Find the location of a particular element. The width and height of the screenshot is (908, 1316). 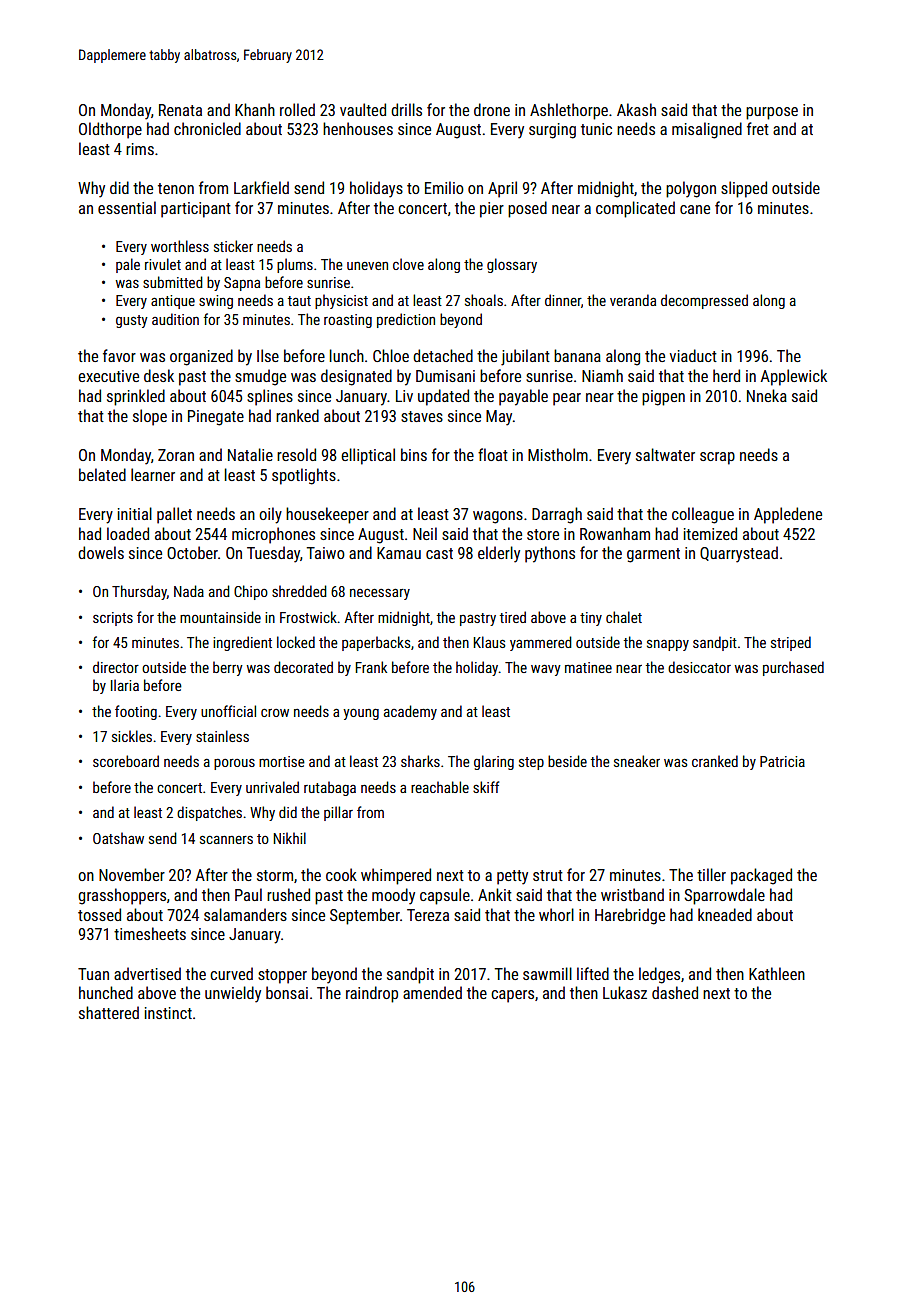

snappy is located at coordinates (668, 645).
